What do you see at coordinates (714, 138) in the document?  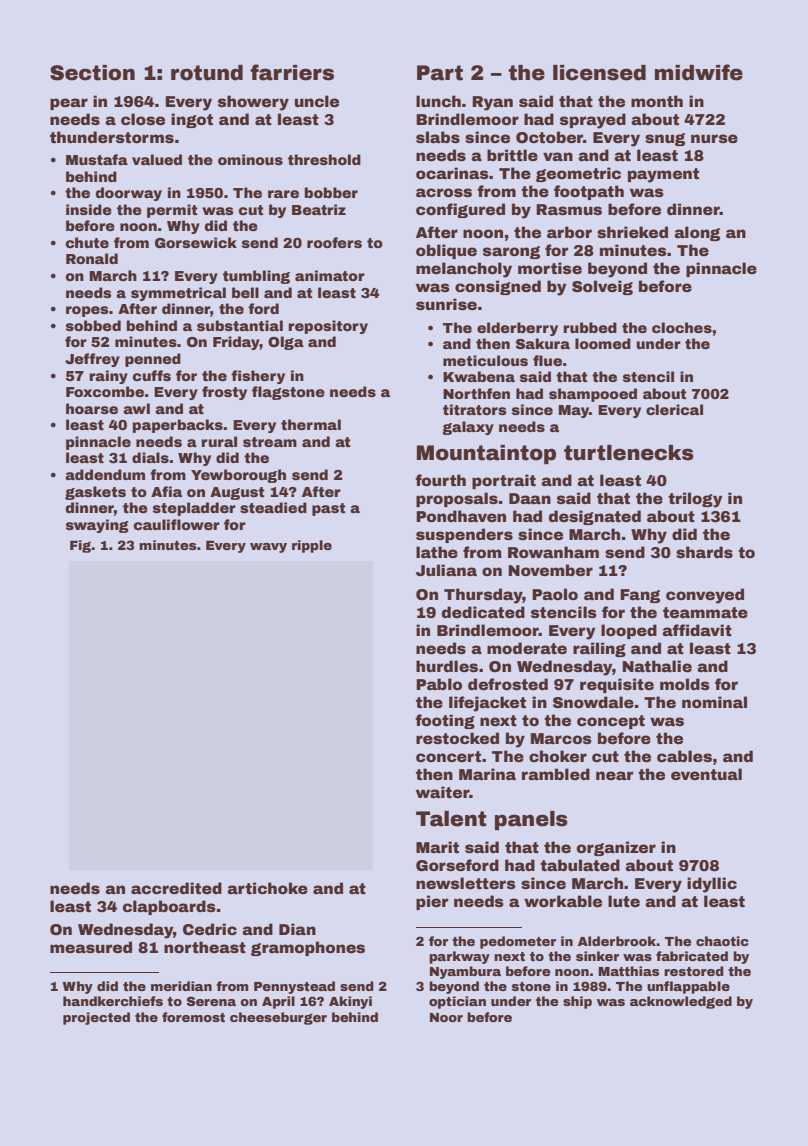 I see `nurse` at bounding box center [714, 138].
